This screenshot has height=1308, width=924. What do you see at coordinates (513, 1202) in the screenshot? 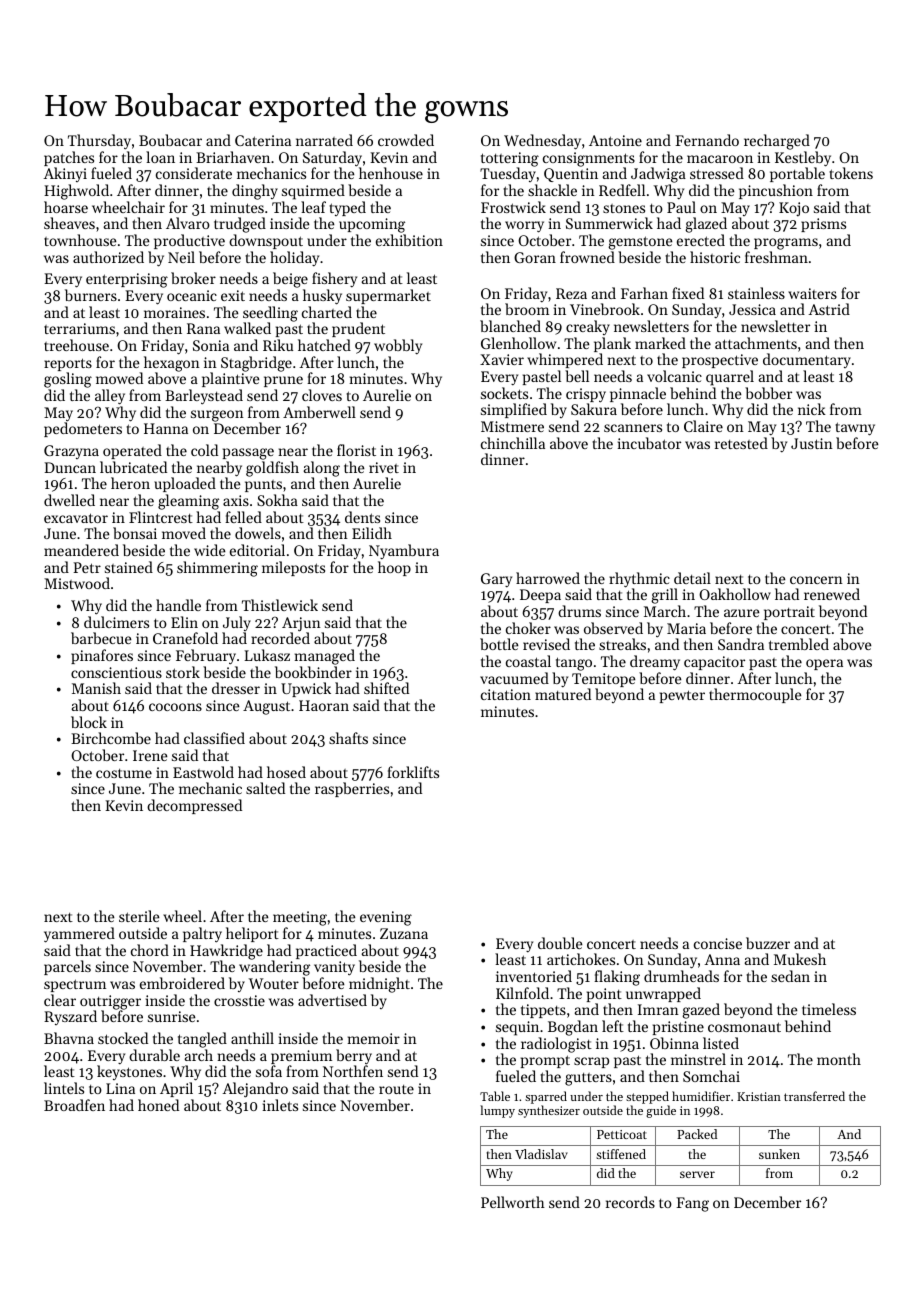
I see `Pellworth` at bounding box center [513, 1202].
